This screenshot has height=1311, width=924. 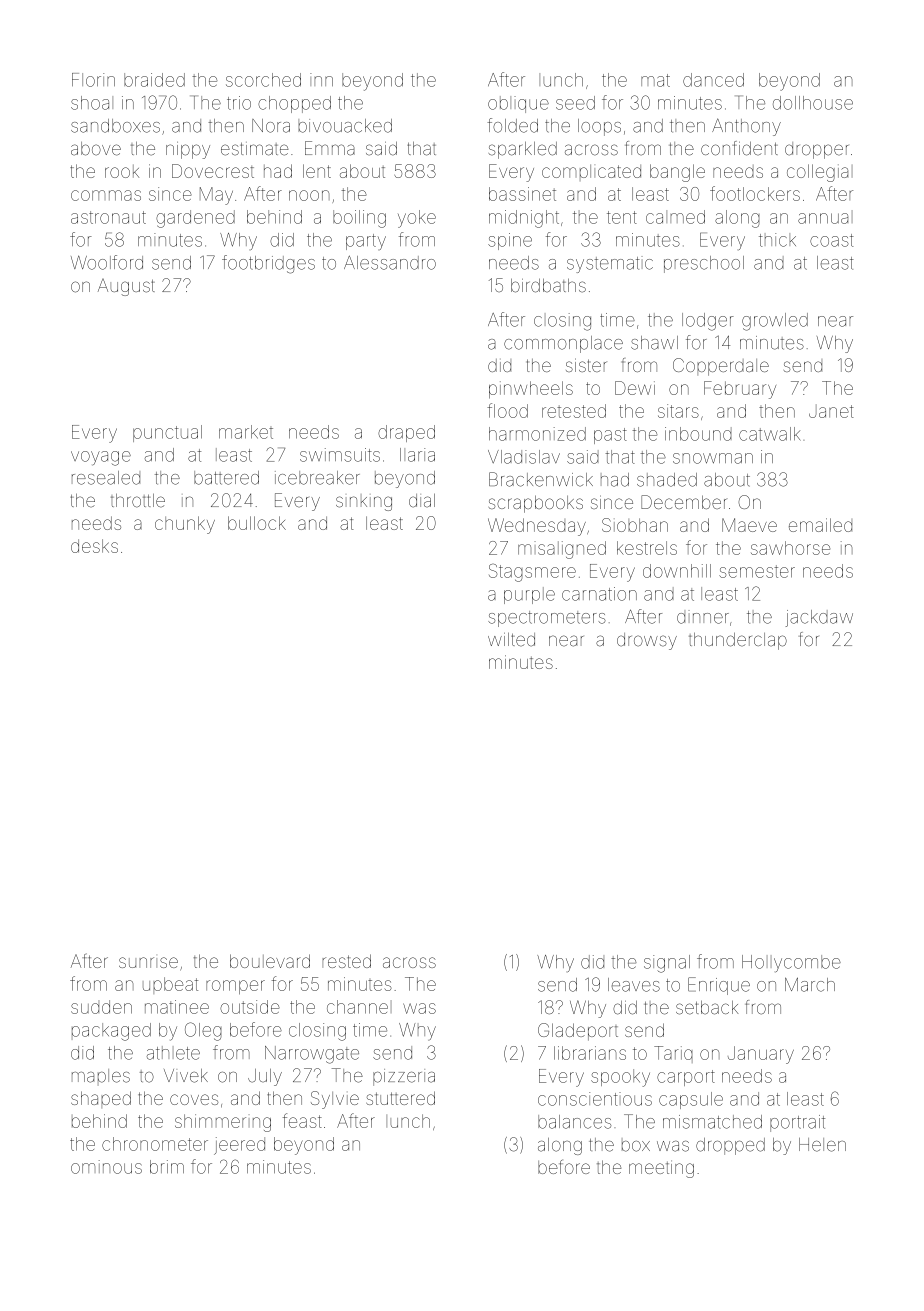 What do you see at coordinates (115, 126) in the screenshot?
I see `sandboxes` at bounding box center [115, 126].
